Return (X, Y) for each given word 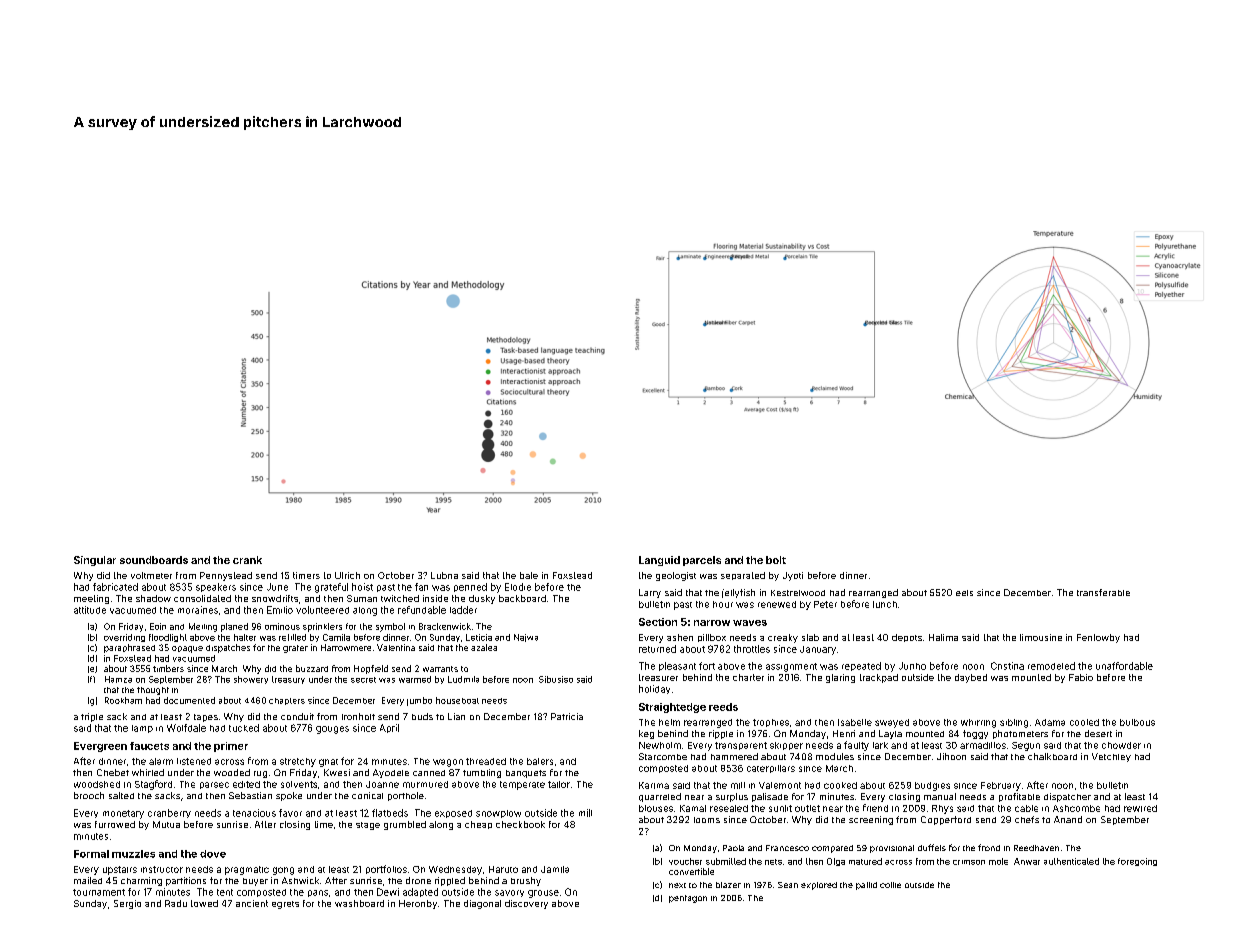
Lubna (444, 575)
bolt (776, 560)
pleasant (677, 666)
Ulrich (347, 575)
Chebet (113, 772)
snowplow (498, 814)
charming (141, 881)
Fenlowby (1098, 638)
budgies (932, 786)
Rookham (123, 700)
